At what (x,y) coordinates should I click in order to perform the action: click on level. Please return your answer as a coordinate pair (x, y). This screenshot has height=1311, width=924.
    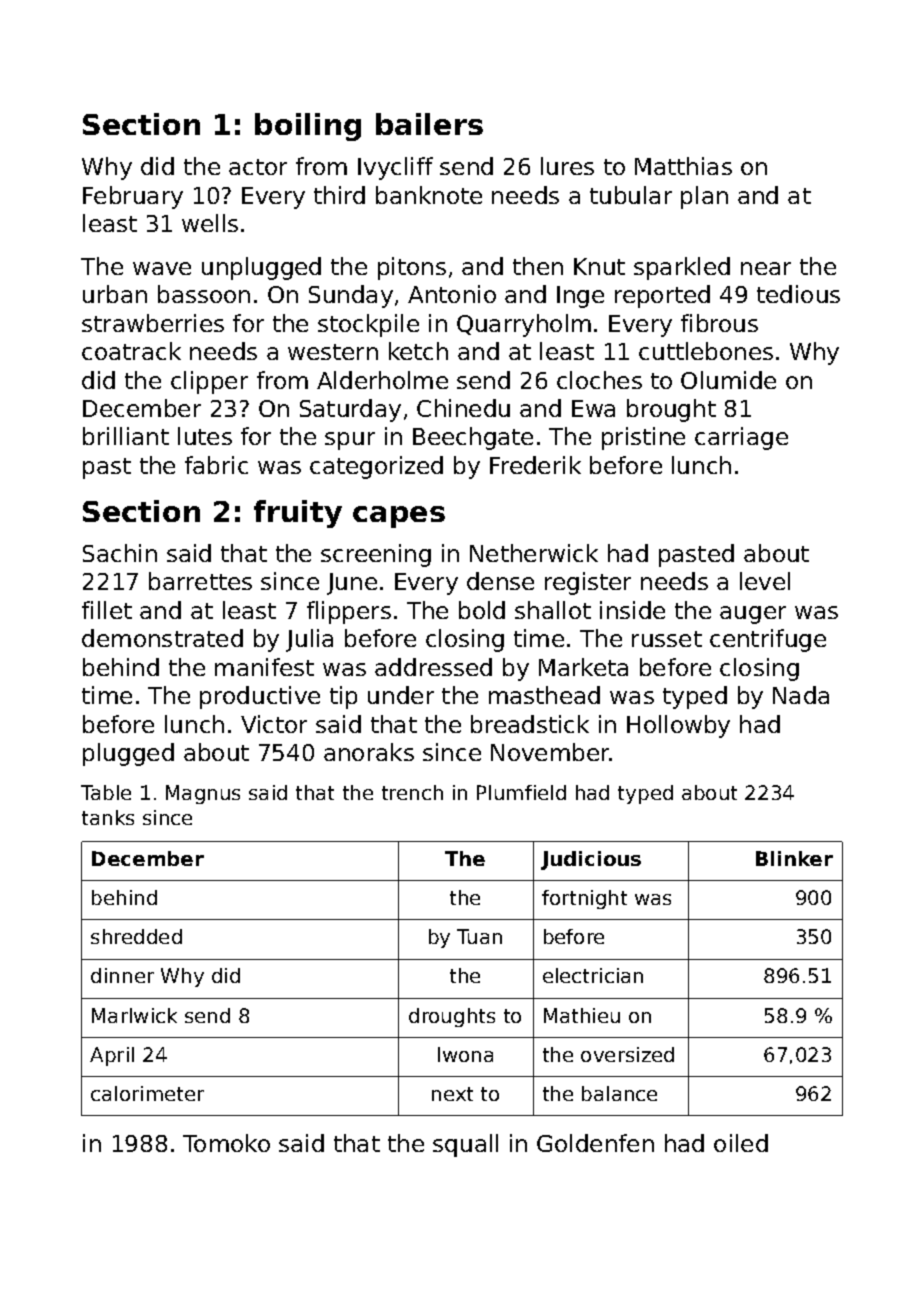
    Looking at the image, I should click on (765, 581).
